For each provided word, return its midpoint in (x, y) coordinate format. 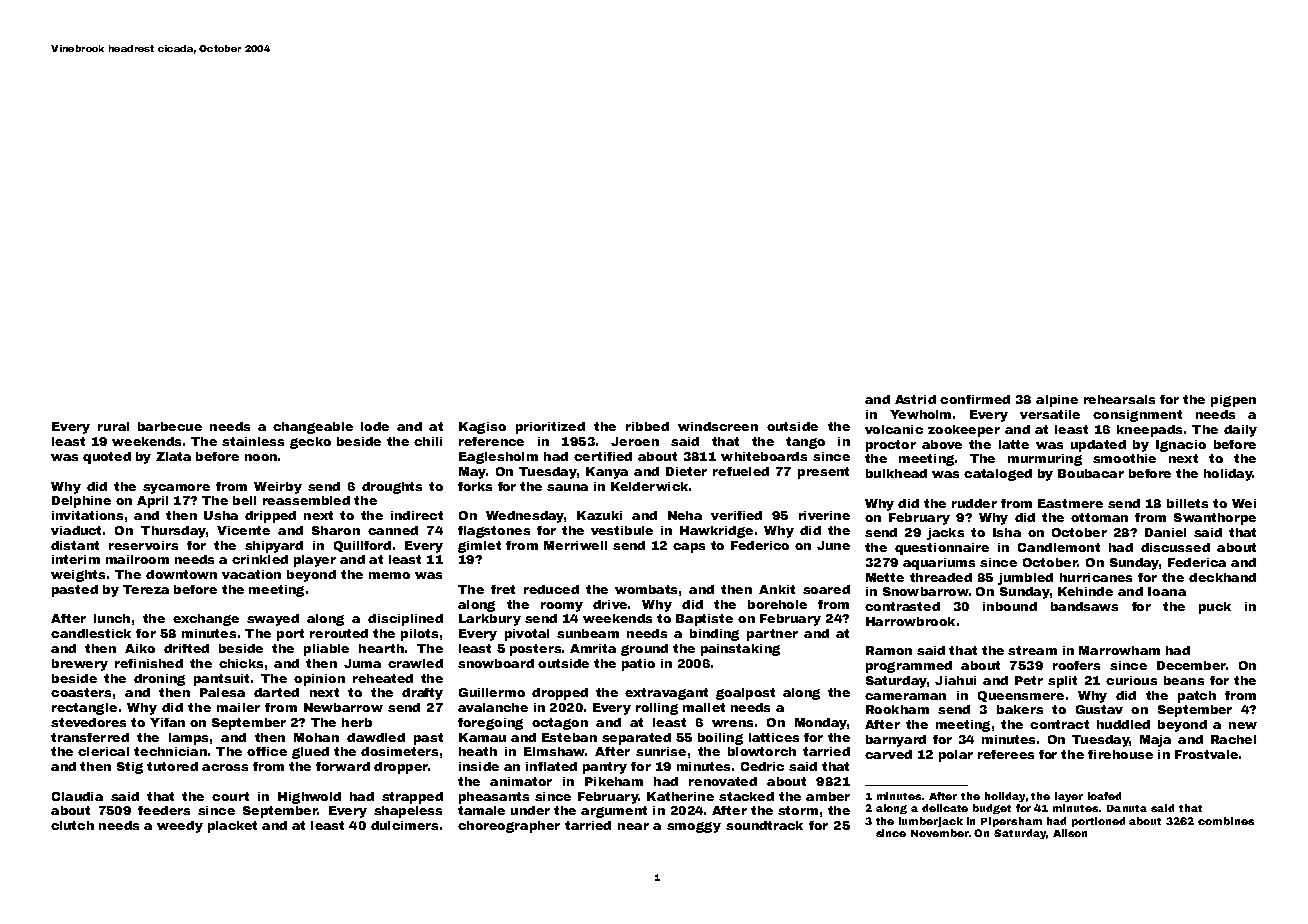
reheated (383, 678)
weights (78, 576)
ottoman (1099, 517)
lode (375, 426)
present (823, 473)
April (152, 502)
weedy (180, 827)
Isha (1007, 532)
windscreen (718, 426)
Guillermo (492, 692)
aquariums (939, 564)
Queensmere (1021, 696)
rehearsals (1119, 399)
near (633, 826)
